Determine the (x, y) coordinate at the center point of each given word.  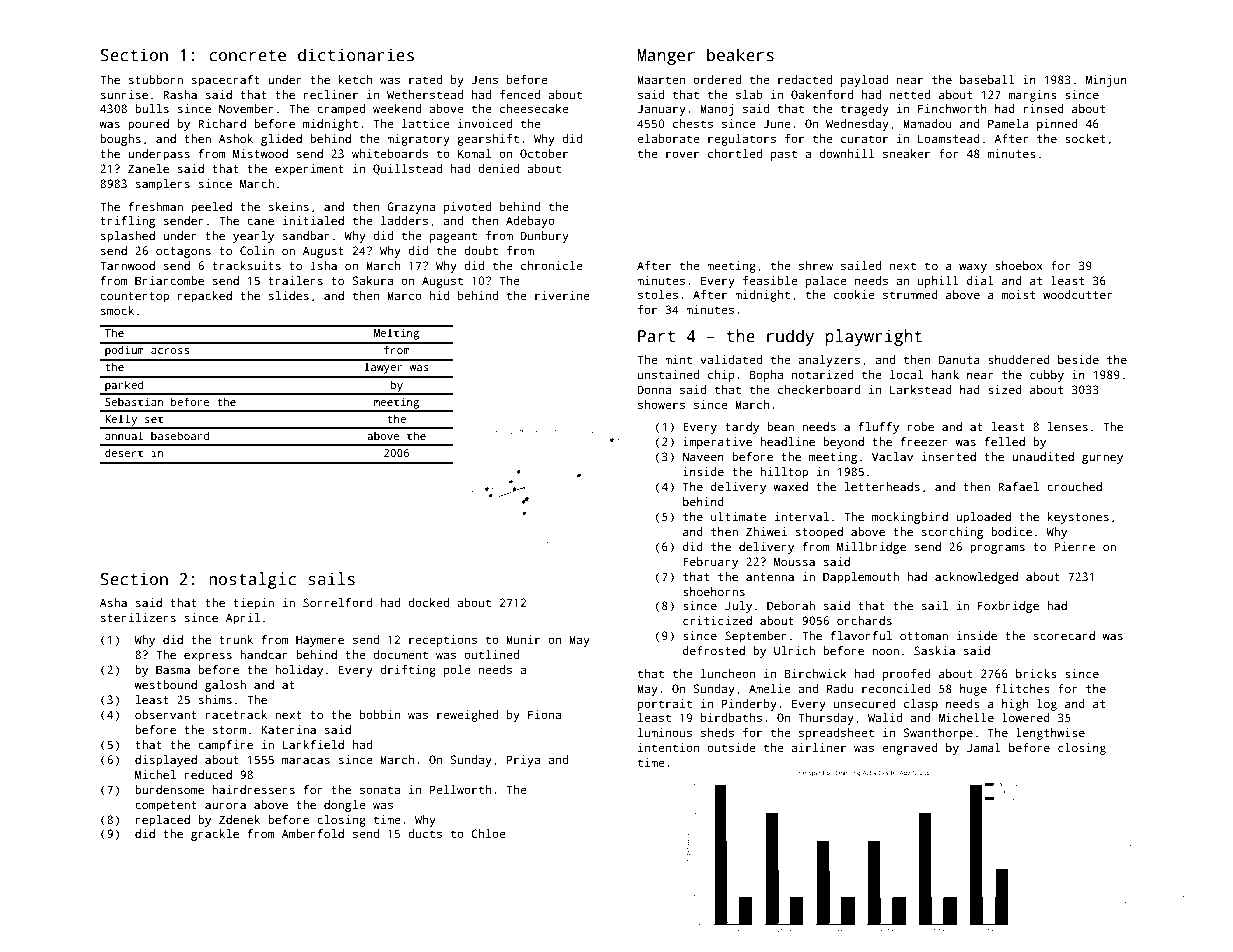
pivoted (467, 208)
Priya (523, 761)
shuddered (1019, 359)
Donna (654, 389)
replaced (163, 821)
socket (1085, 138)
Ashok (236, 138)
